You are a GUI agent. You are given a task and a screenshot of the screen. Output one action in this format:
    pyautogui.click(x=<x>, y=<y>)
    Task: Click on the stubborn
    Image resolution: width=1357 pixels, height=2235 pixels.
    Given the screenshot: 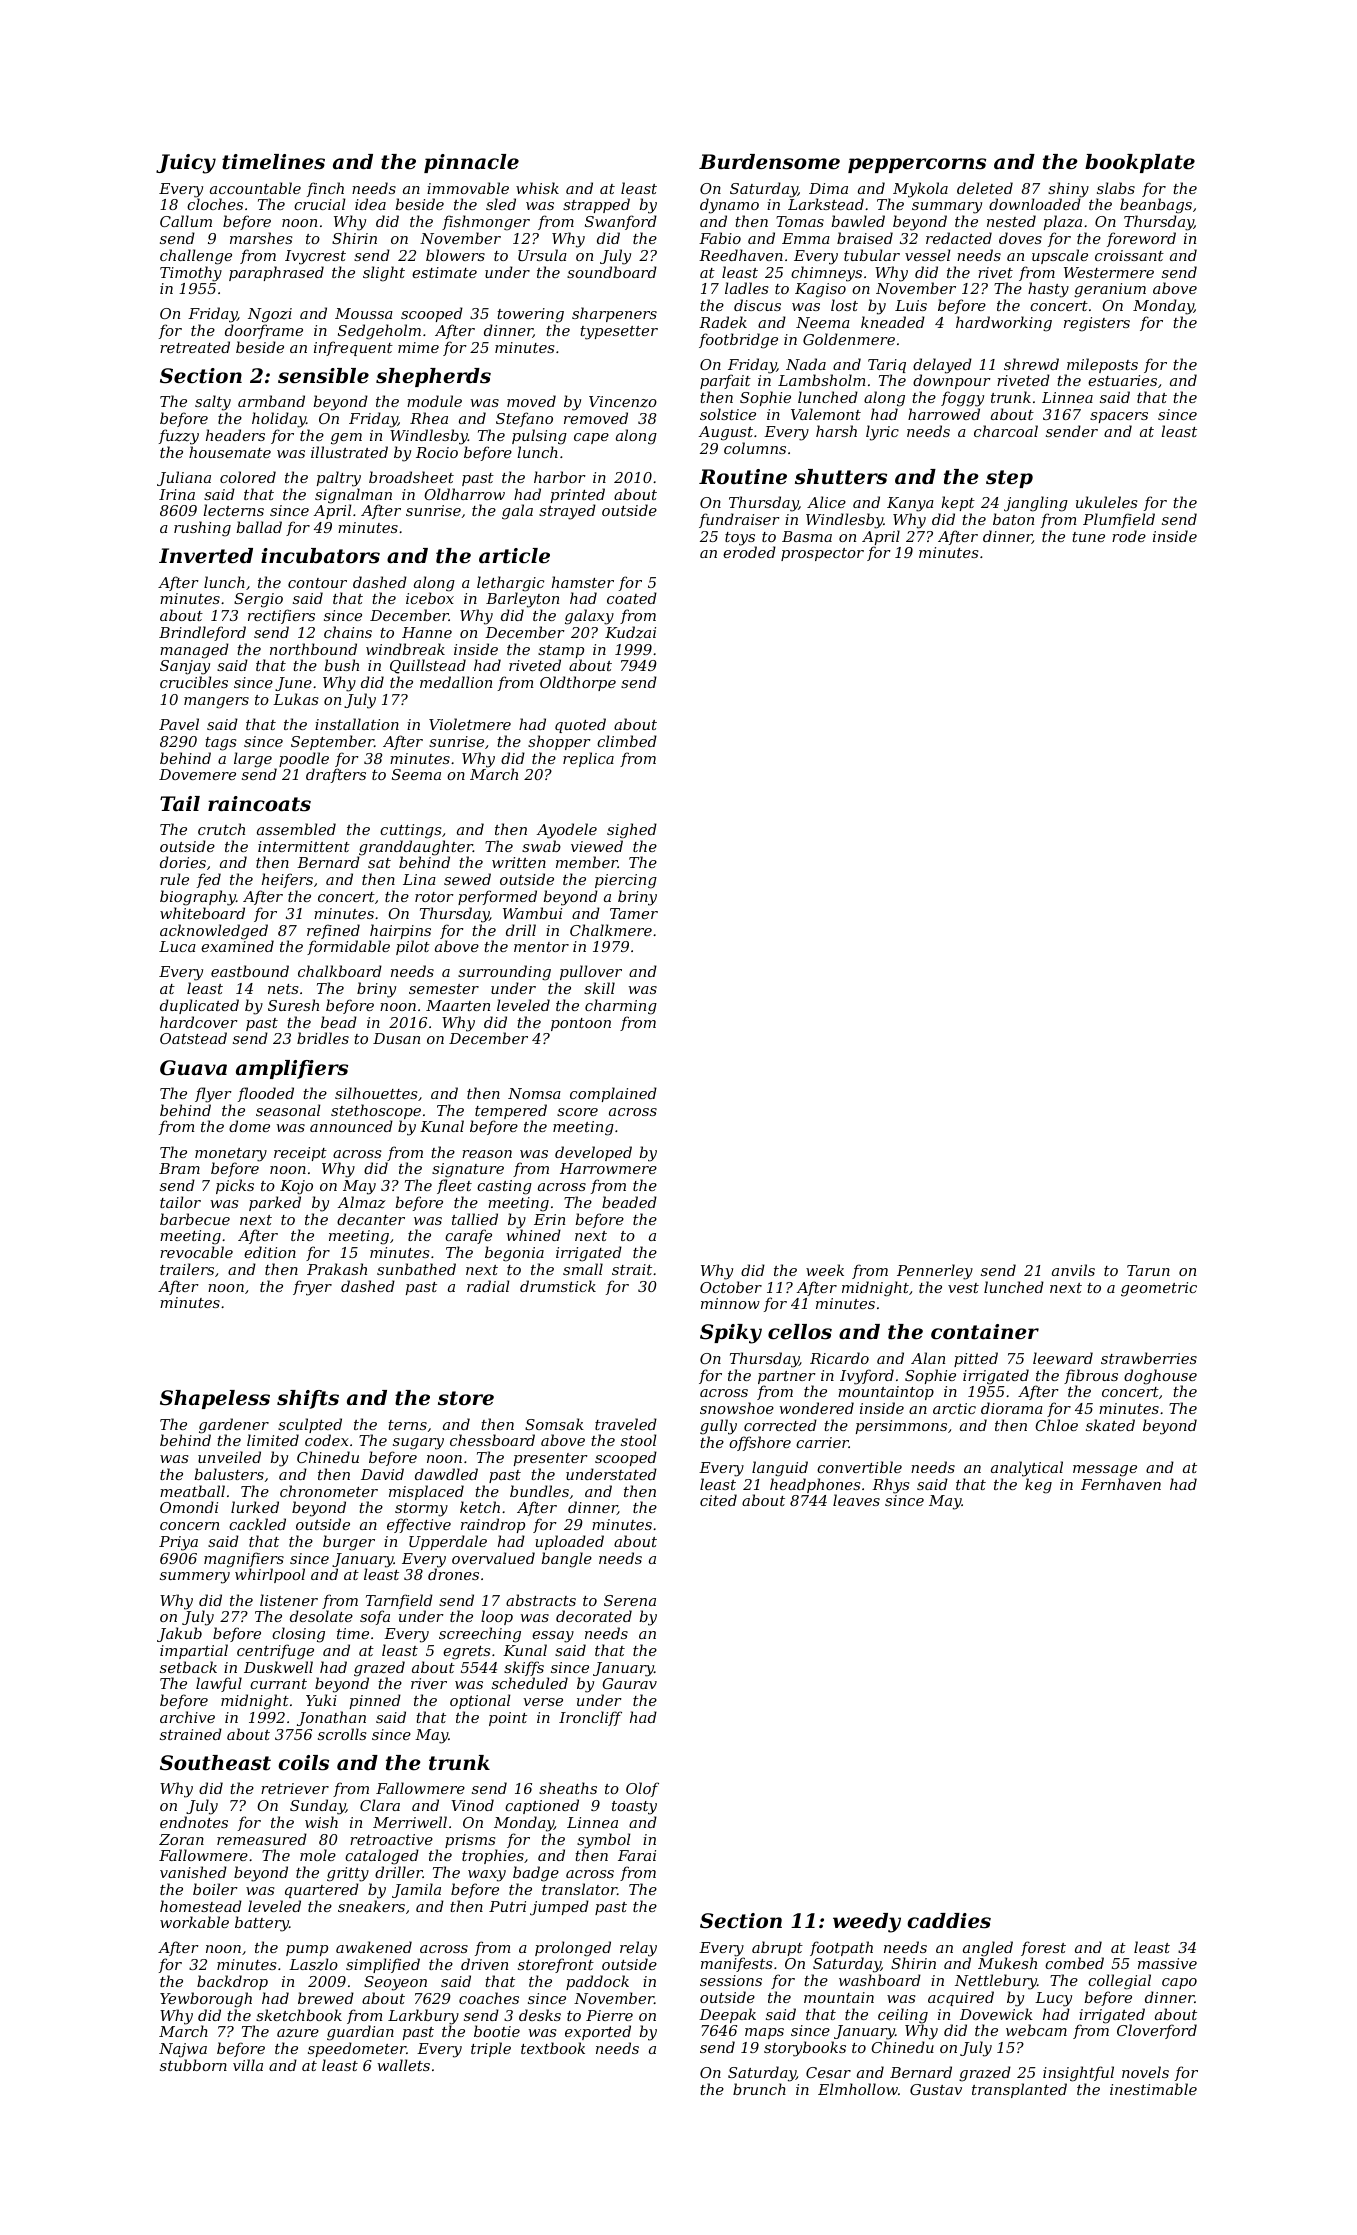 What is the action you would take?
    pyautogui.click(x=193, y=2065)
